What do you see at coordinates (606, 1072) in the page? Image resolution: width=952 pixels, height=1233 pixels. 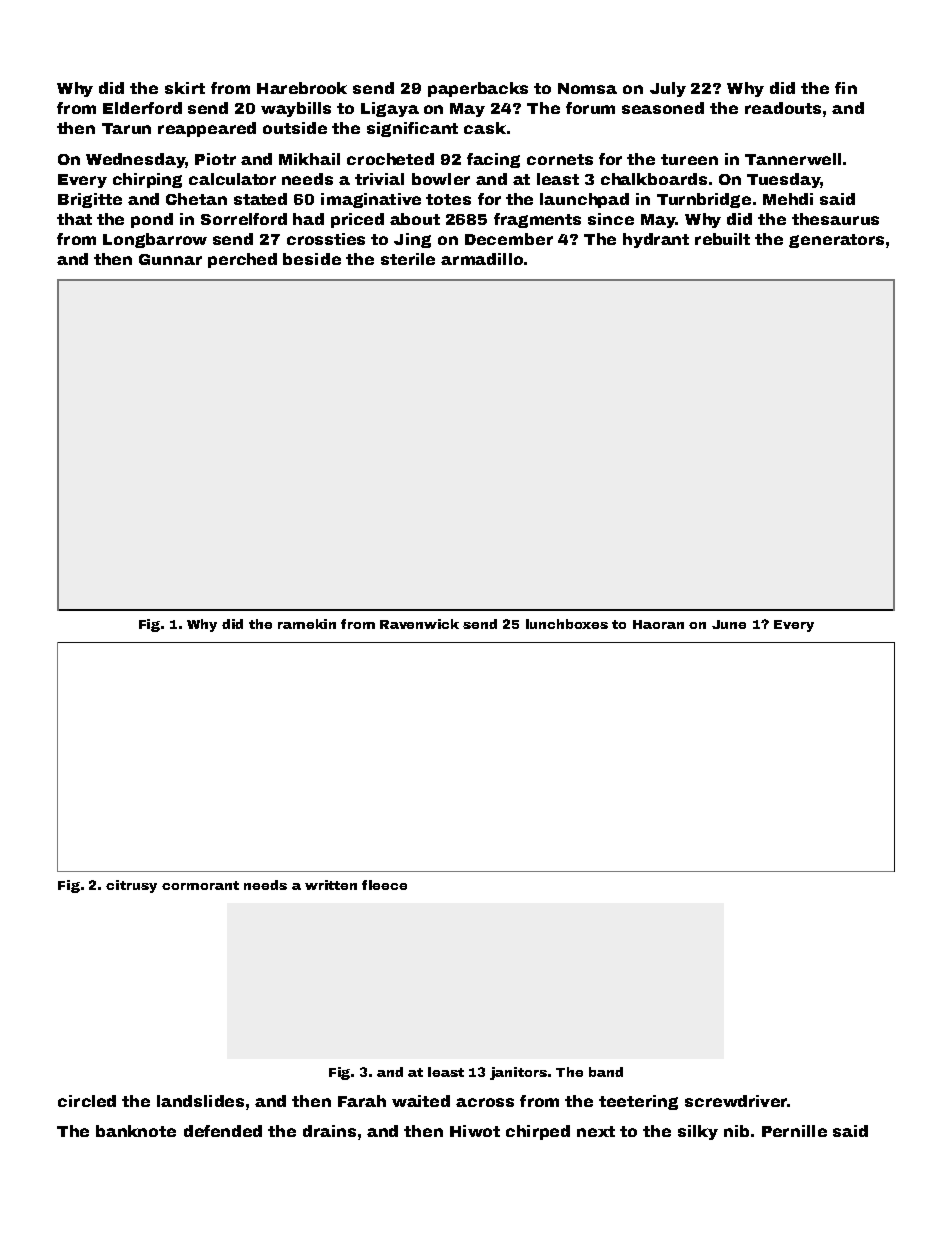 I see `band` at bounding box center [606, 1072].
